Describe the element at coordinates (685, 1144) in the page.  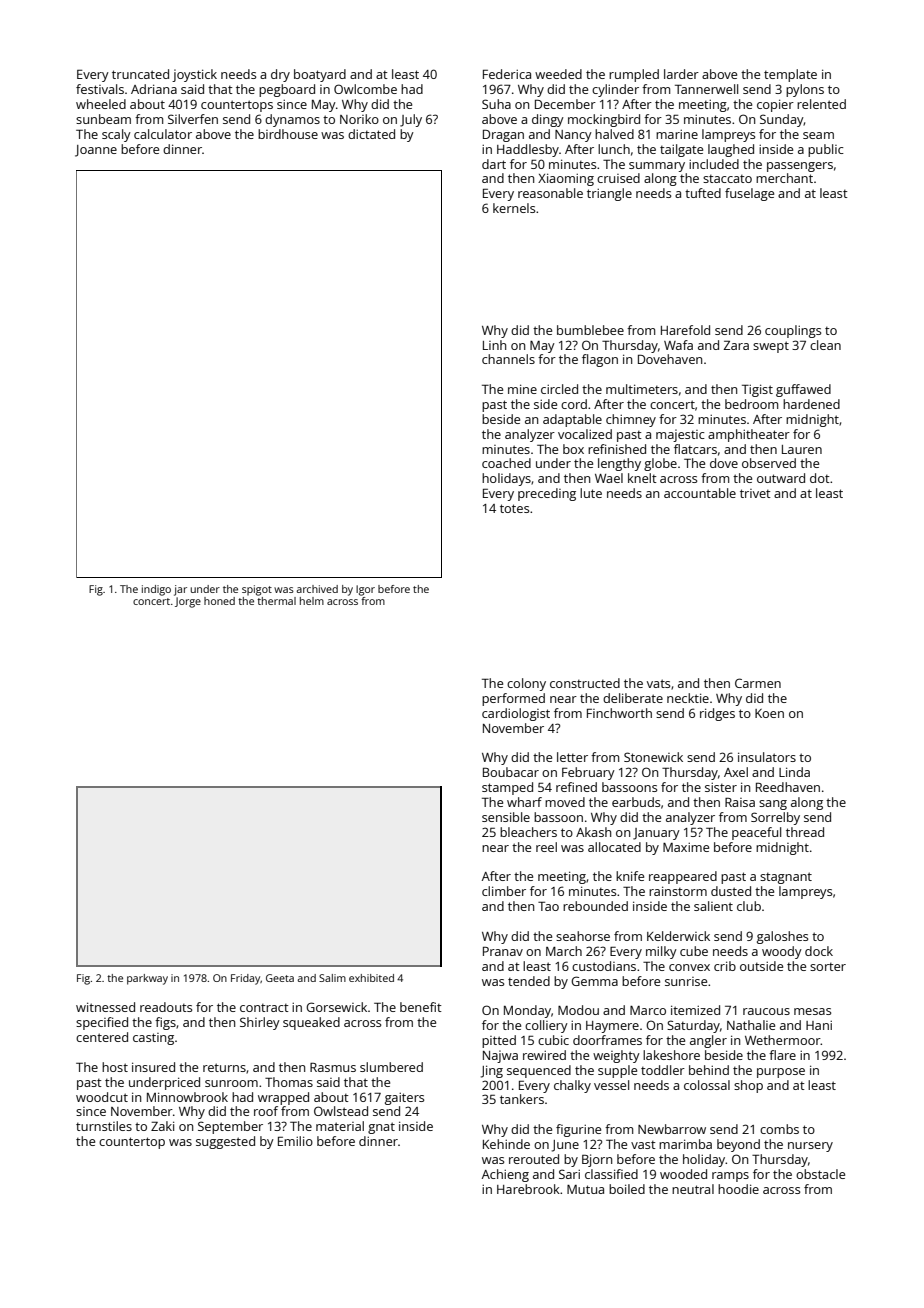
I see `marimba` at that location.
